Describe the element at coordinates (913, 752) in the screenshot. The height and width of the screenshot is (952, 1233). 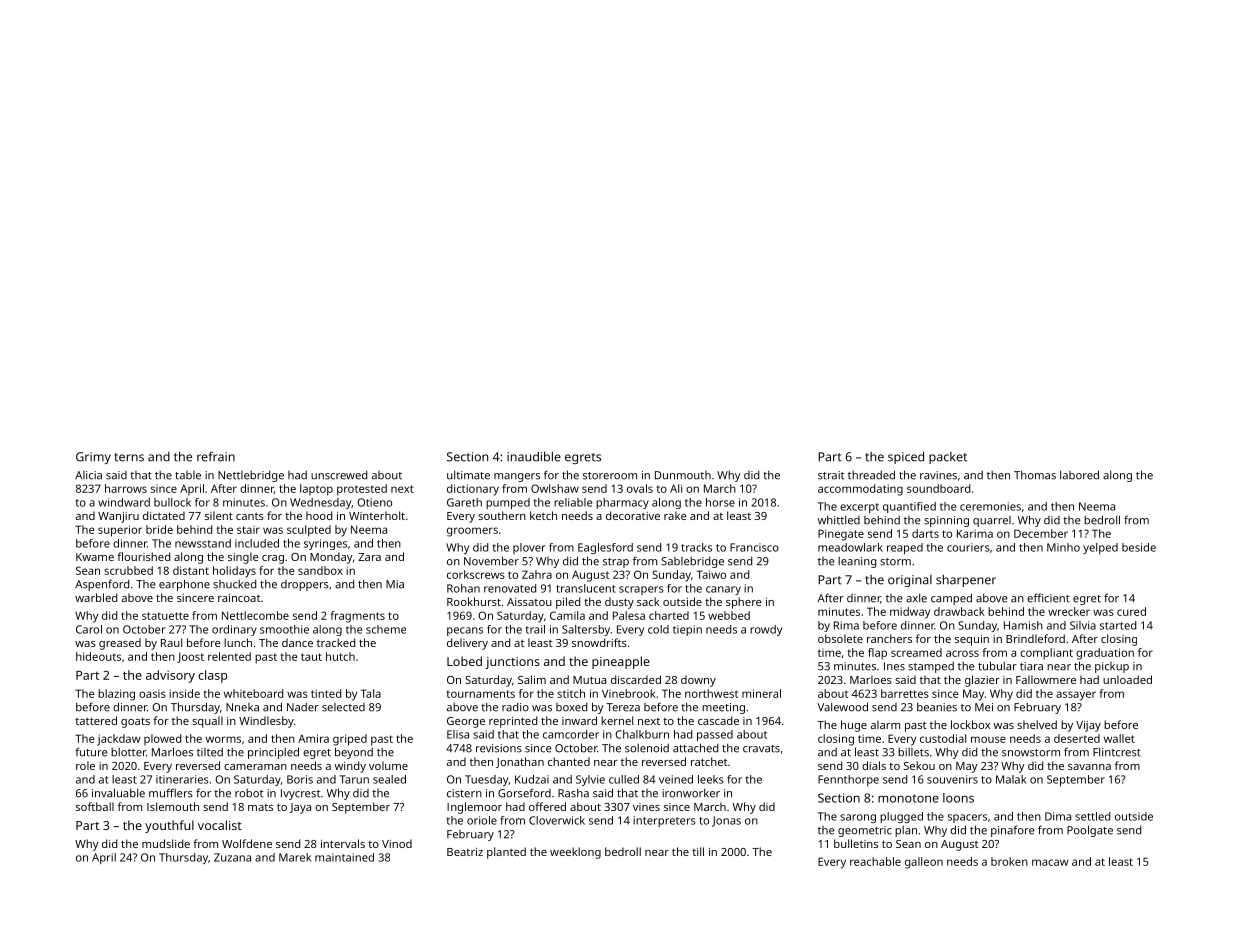
I see `billets` at that location.
